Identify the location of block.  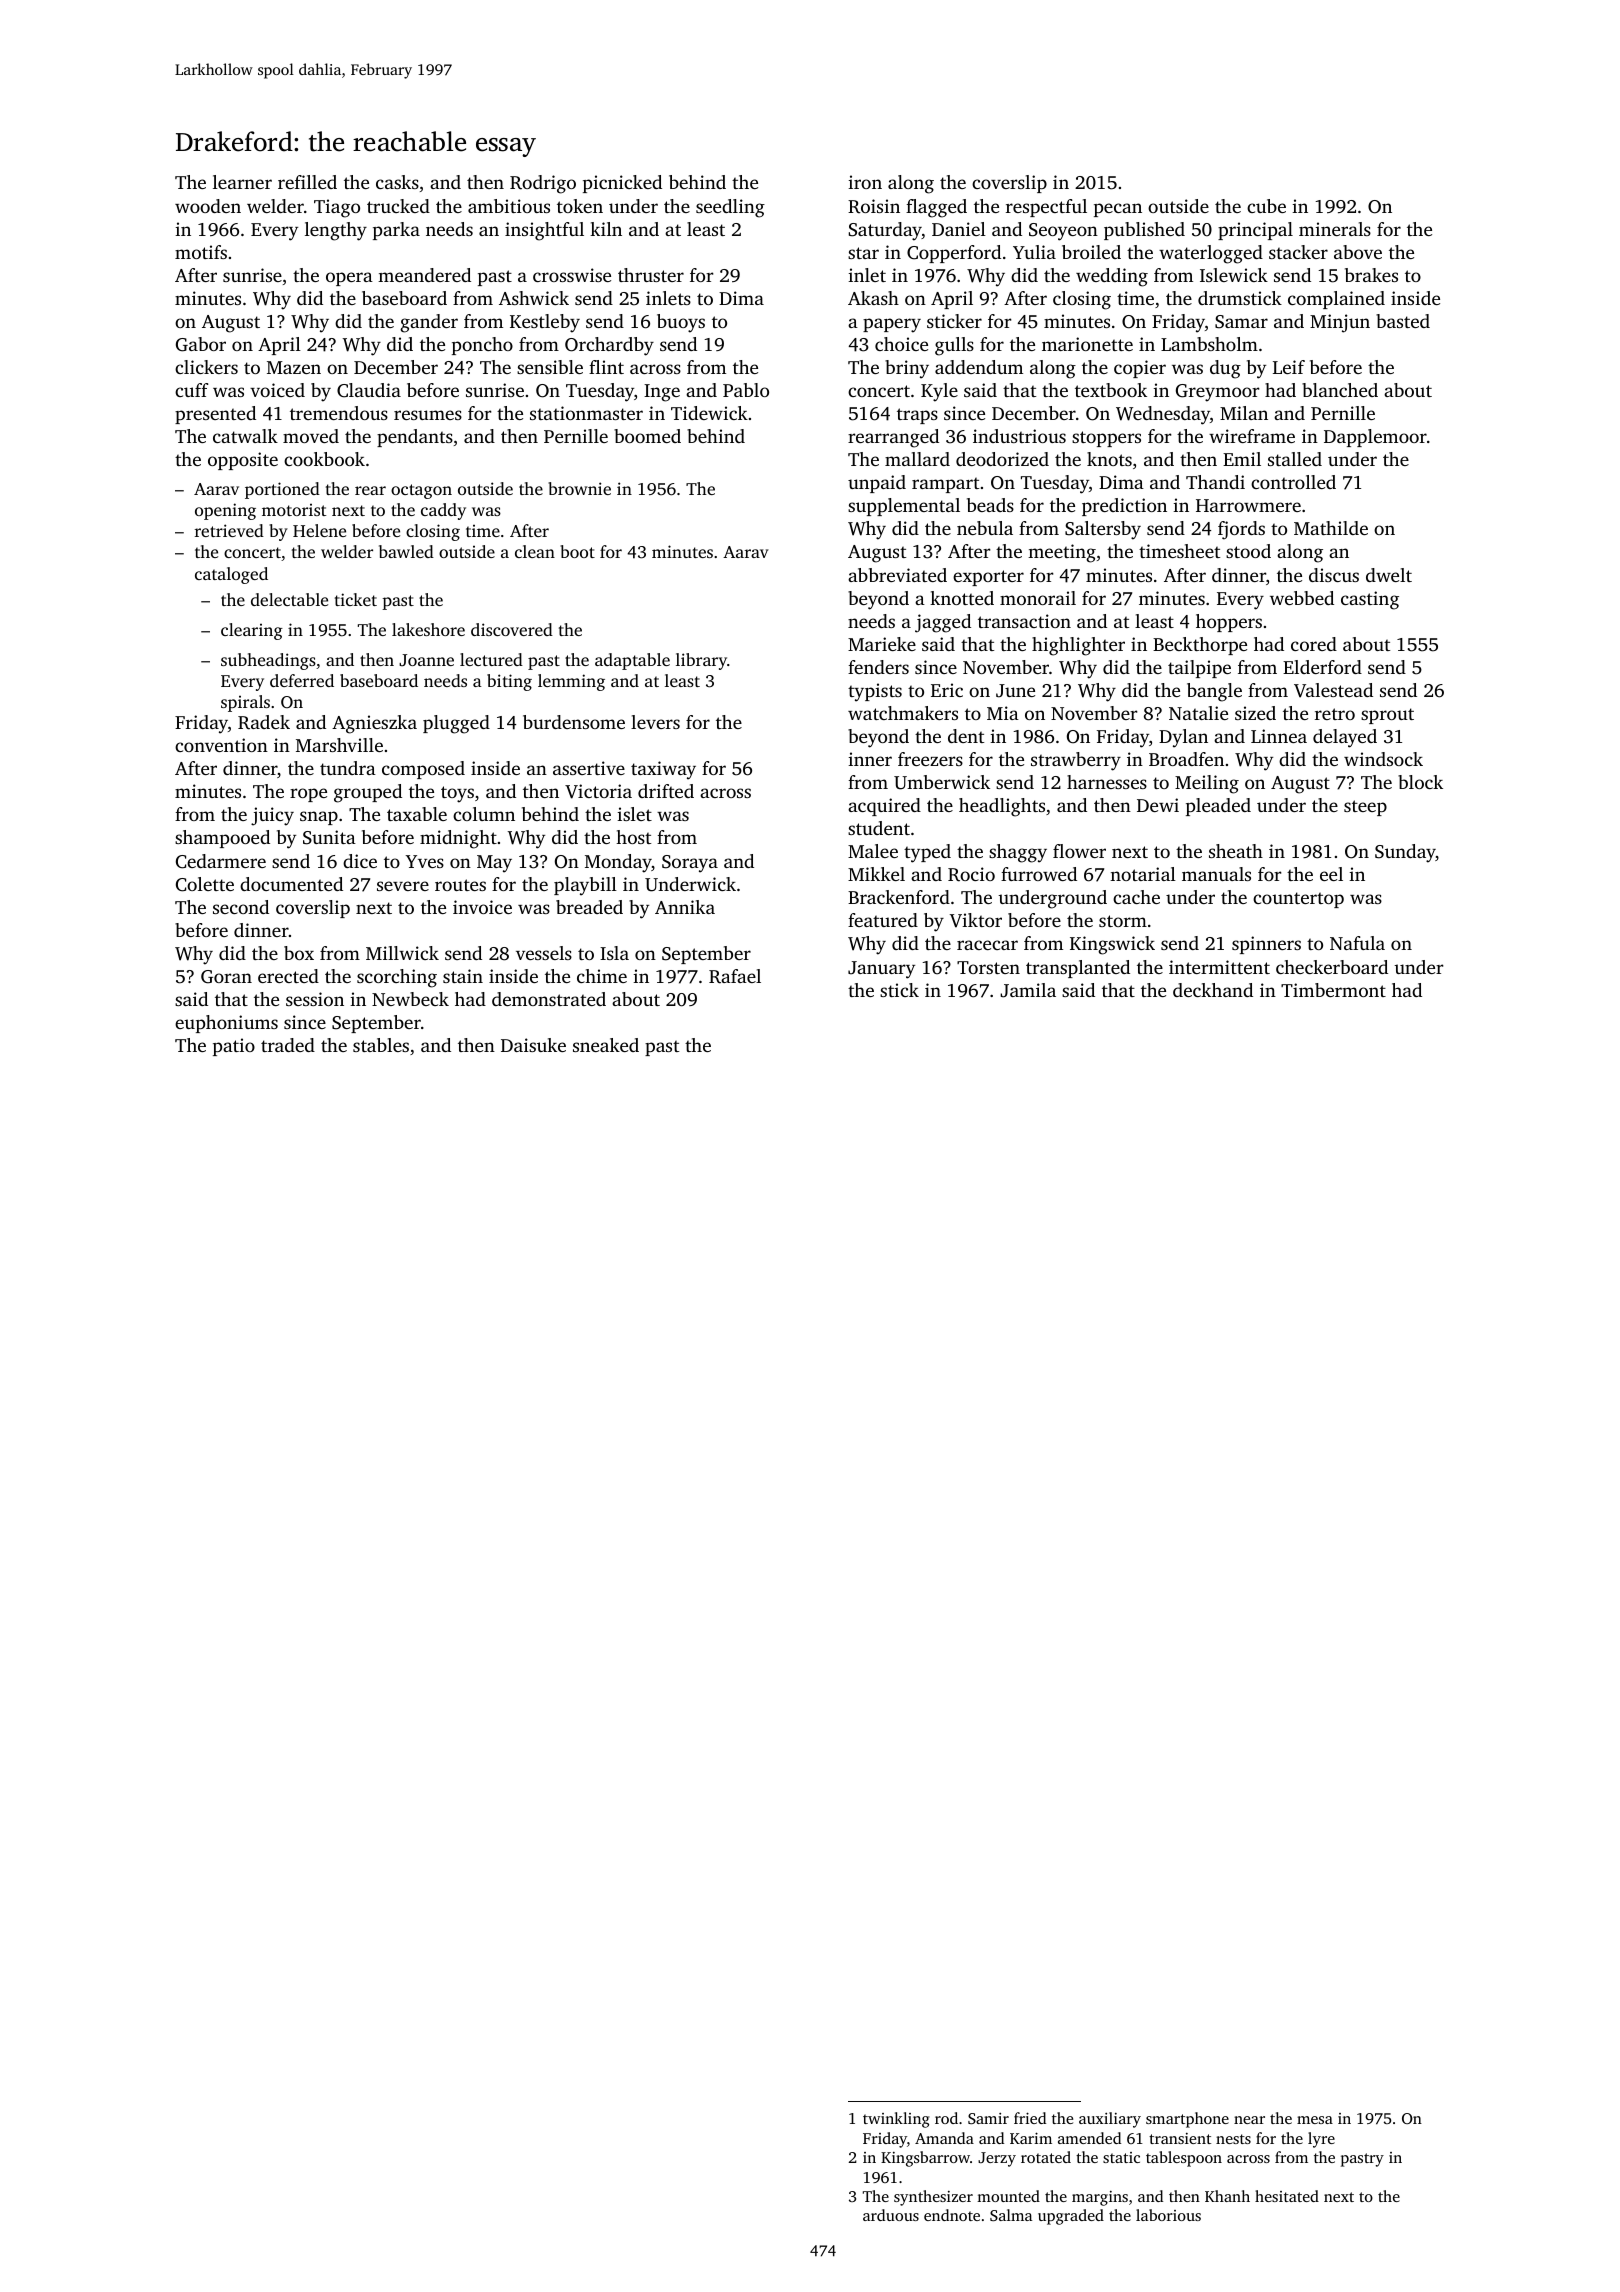
(1420, 782).
